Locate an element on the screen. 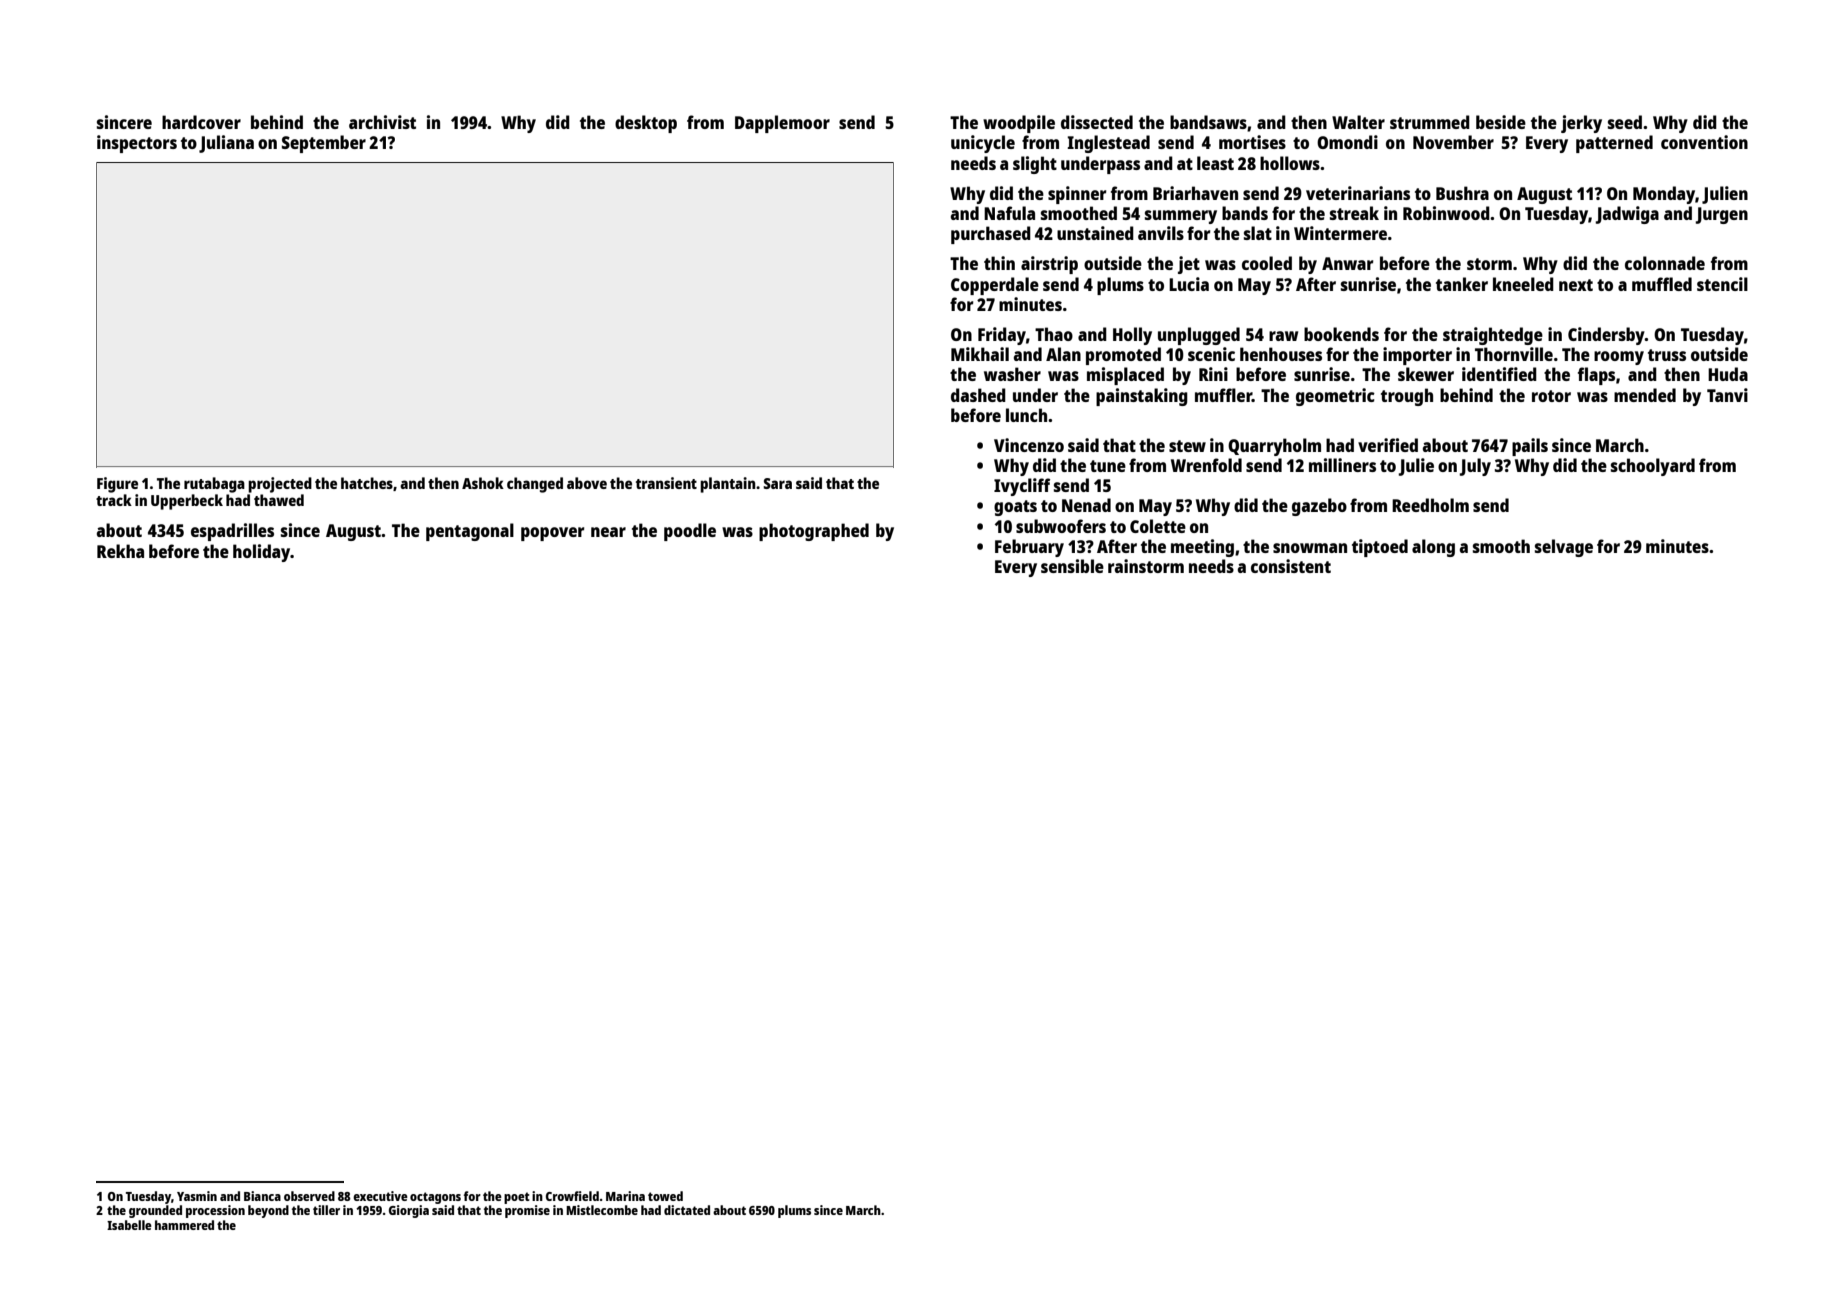  Mikhail is located at coordinates (980, 354).
